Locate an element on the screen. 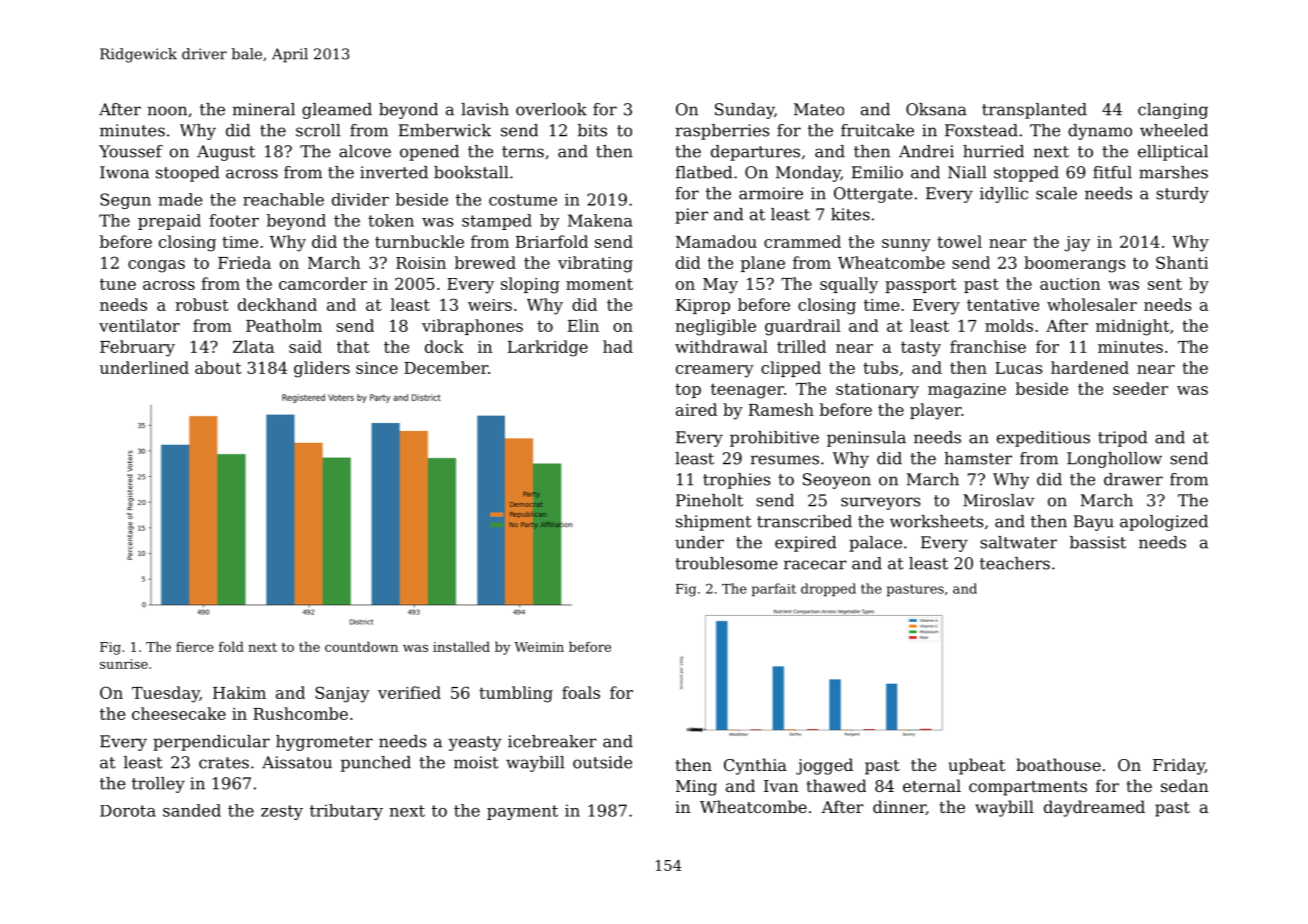 This screenshot has height=924, width=1308. zesty is located at coordinates (282, 812).
